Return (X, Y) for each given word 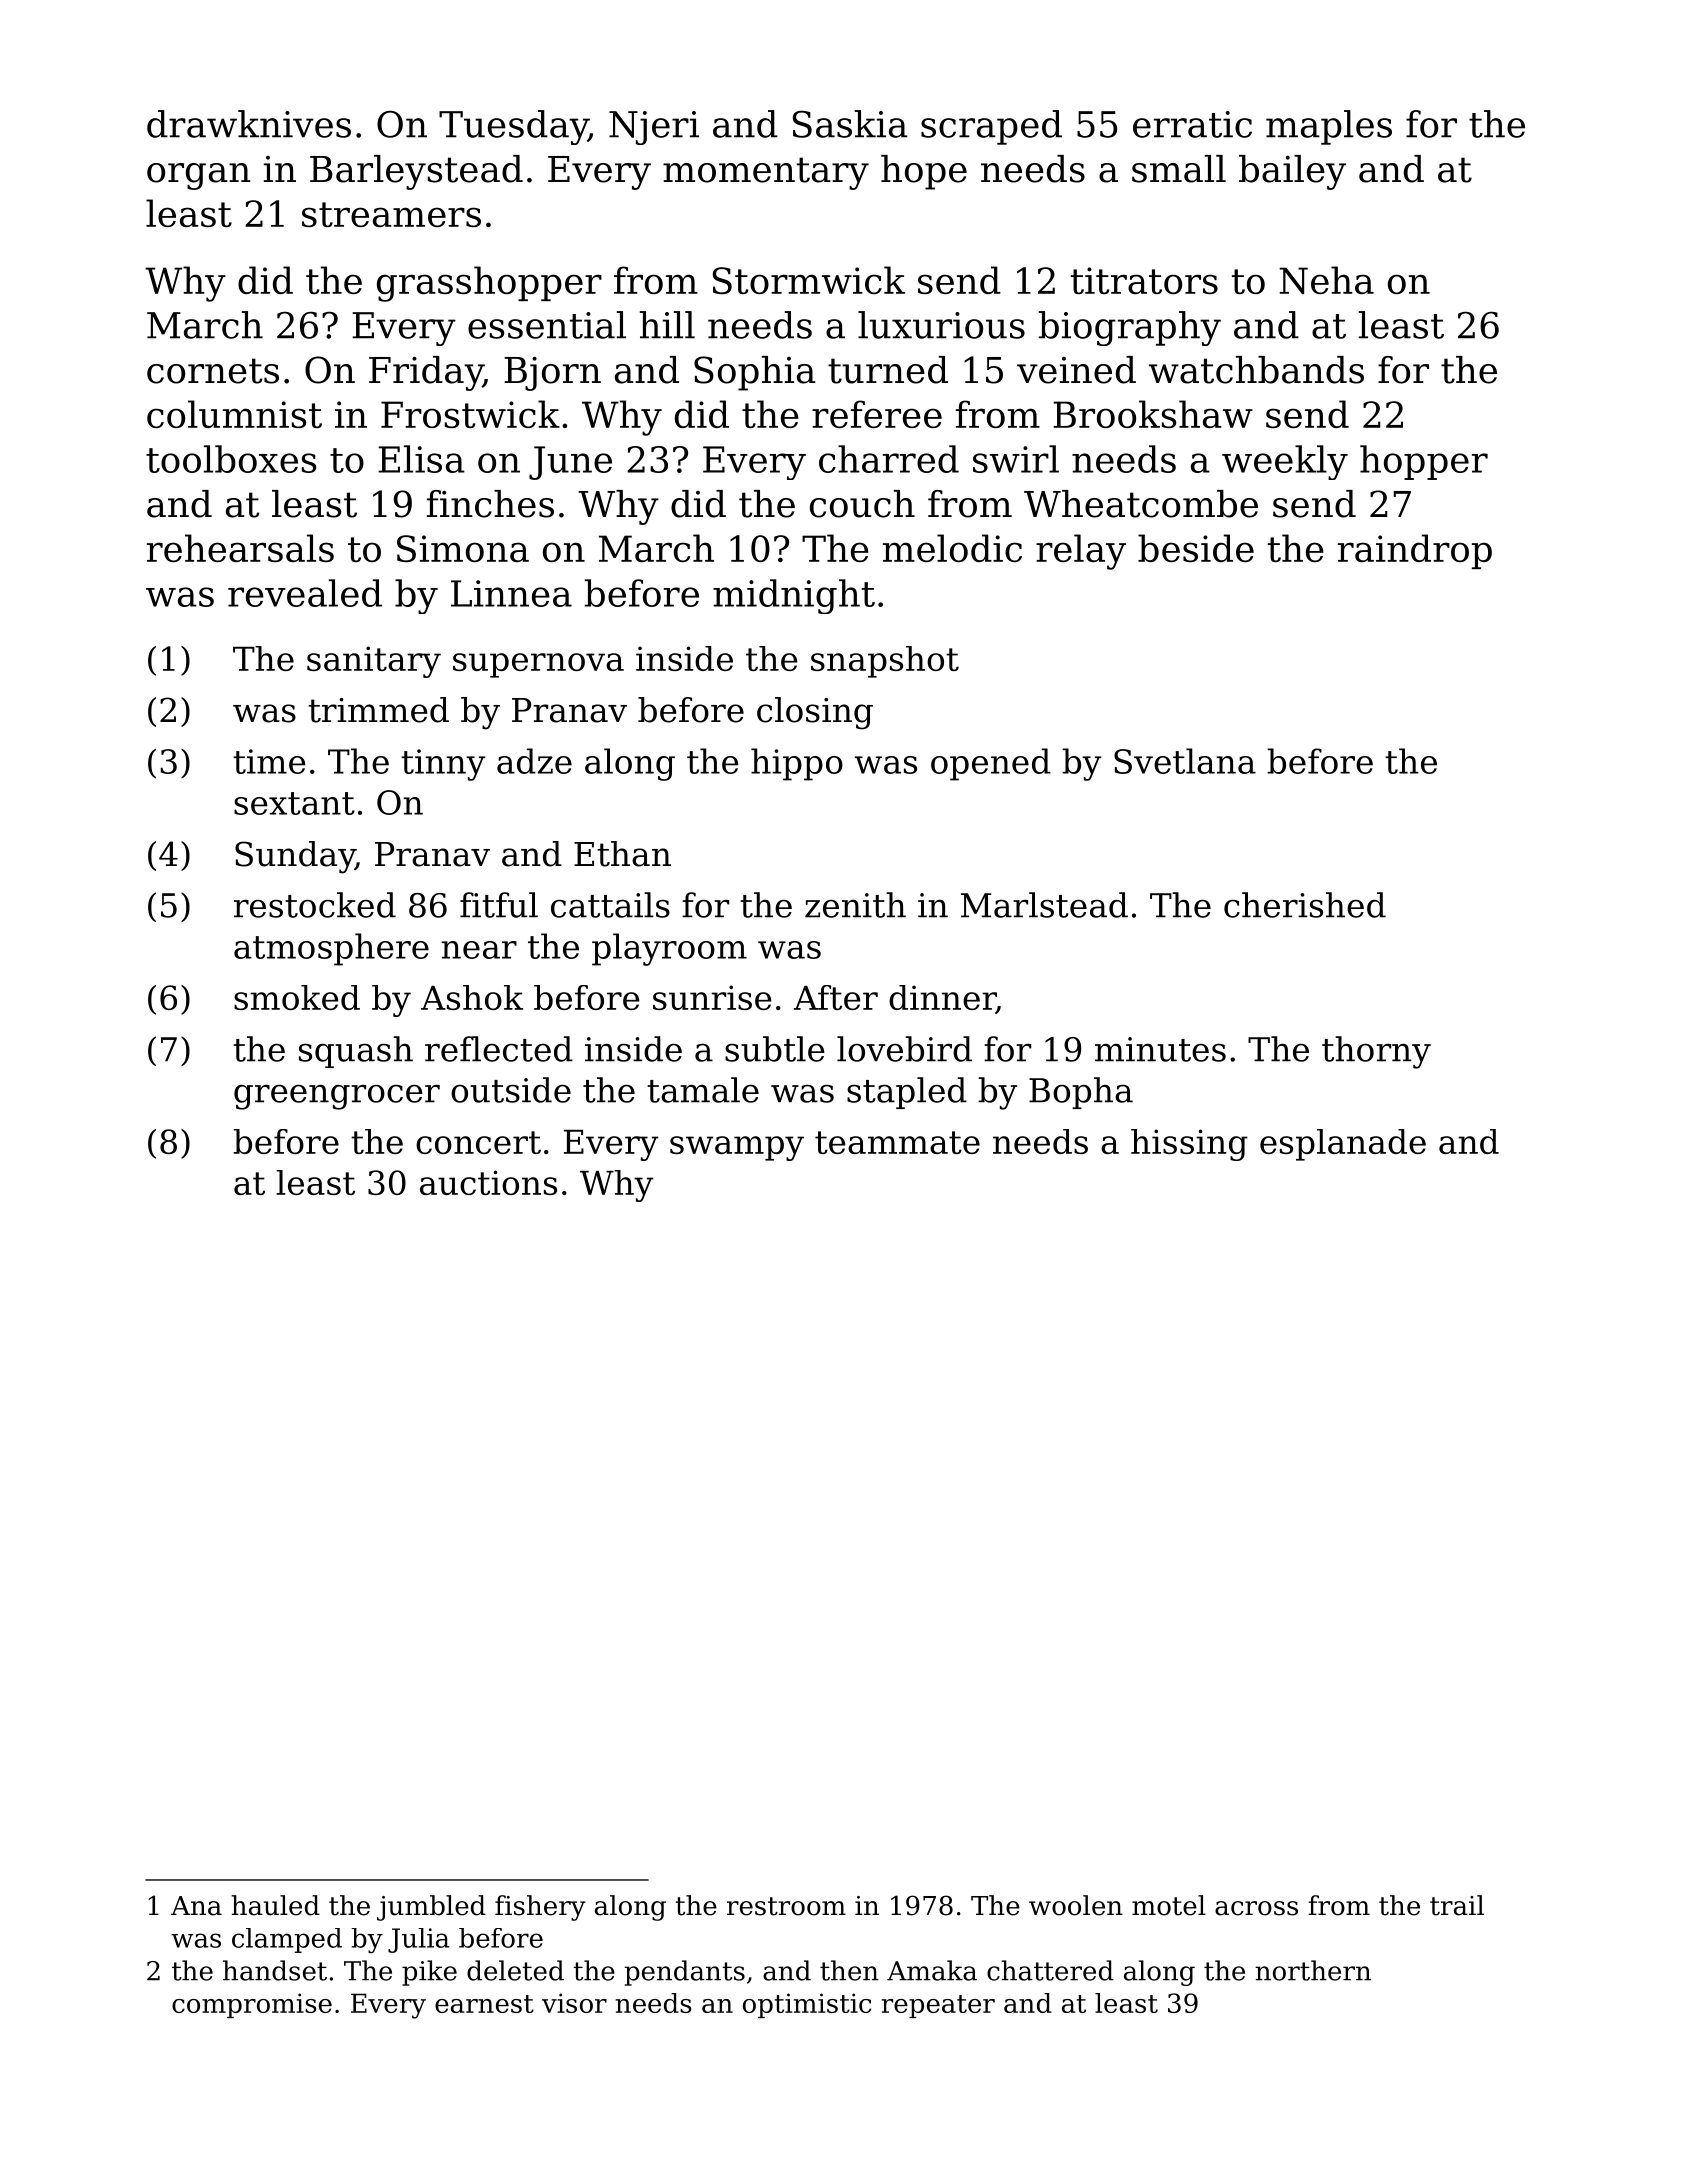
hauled (275, 1905)
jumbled (431, 1908)
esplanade (1343, 1145)
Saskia (850, 124)
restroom (786, 1906)
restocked (315, 905)
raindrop (1415, 551)
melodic (952, 548)
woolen (1076, 1905)
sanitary (374, 662)
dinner (942, 999)
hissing (1189, 1145)
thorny (1376, 1052)
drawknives (249, 124)
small (1179, 169)
